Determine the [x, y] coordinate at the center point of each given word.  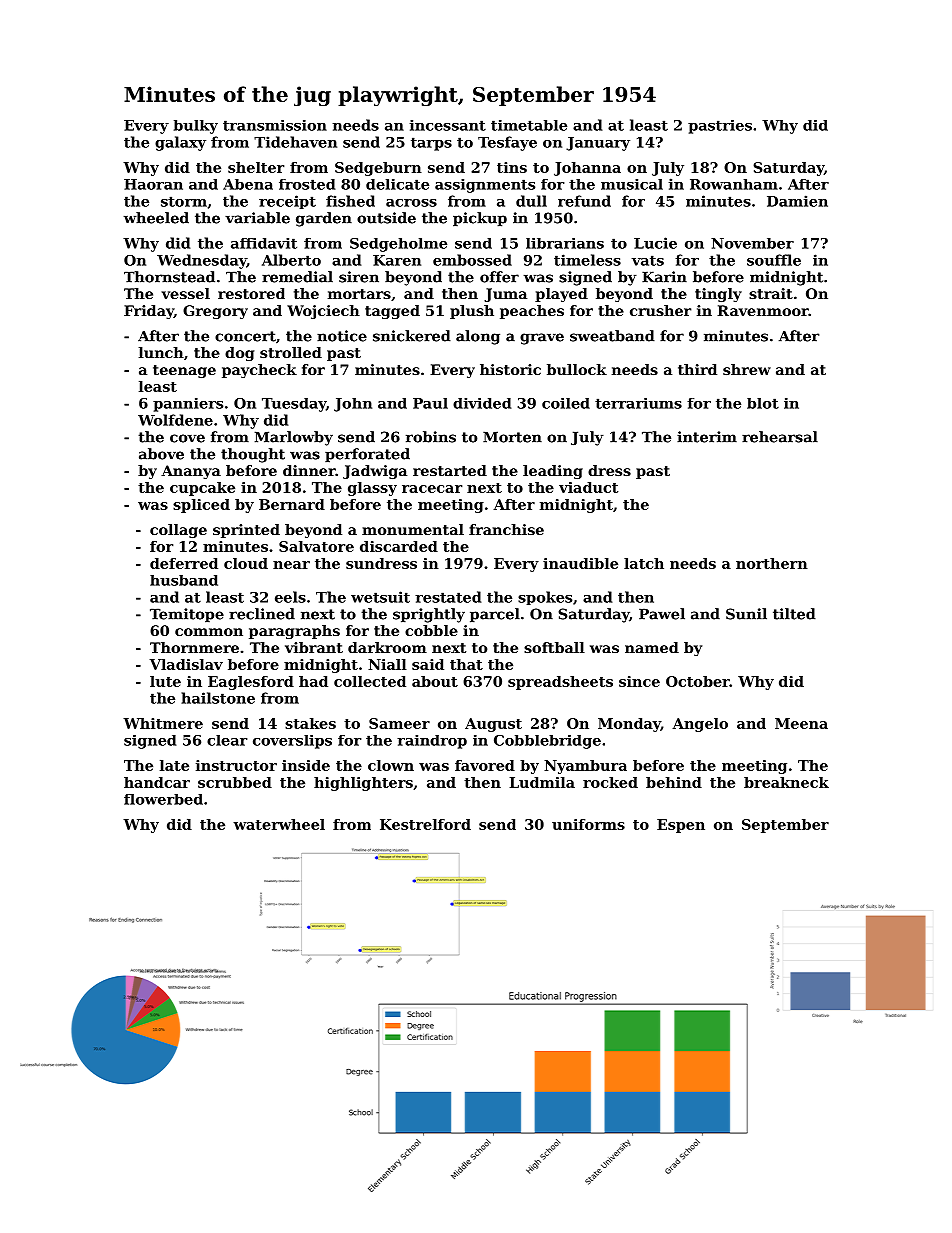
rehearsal [780, 437]
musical [632, 184]
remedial [297, 277]
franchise [506, 529]
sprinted [246, 531]
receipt [287, 202]
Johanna [587, 169]
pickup [480, 219]
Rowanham [734, 184]
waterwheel [279, 824]
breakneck [786, 782]
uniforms [588, 824]
